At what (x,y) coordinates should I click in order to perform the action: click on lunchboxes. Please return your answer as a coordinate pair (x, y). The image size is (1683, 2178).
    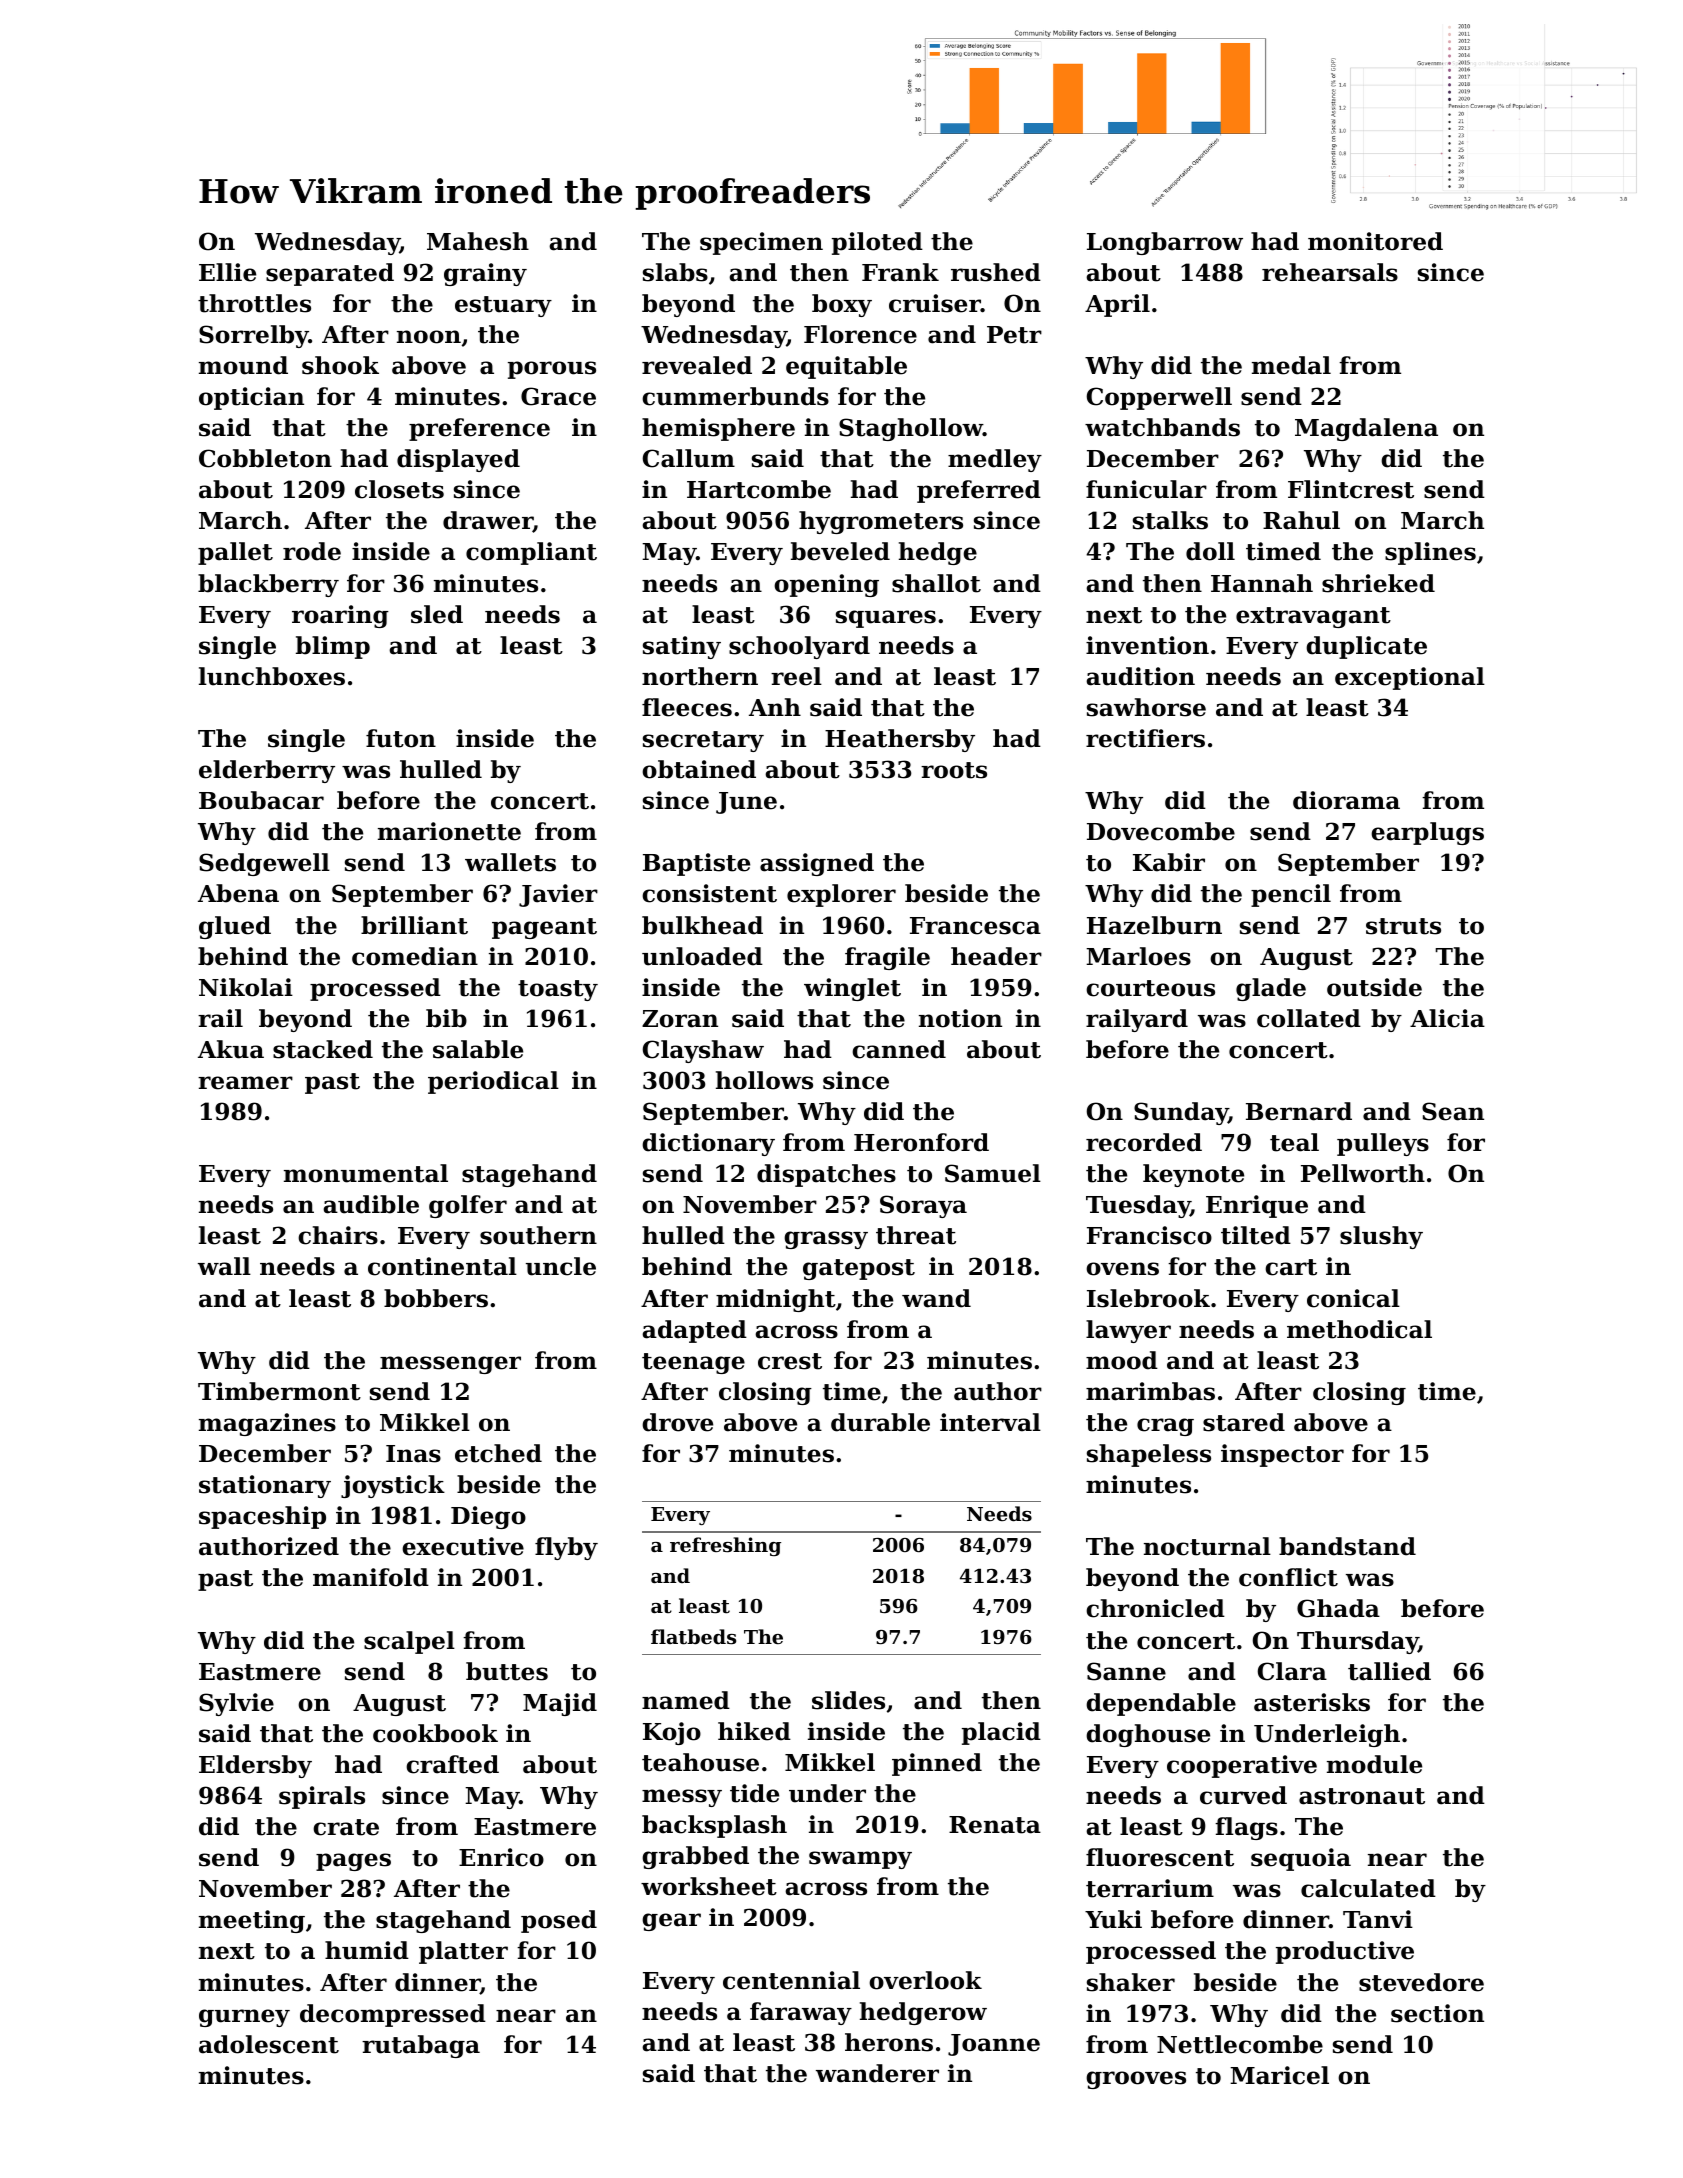
    Looking at the image, I should click on (272, 676).
